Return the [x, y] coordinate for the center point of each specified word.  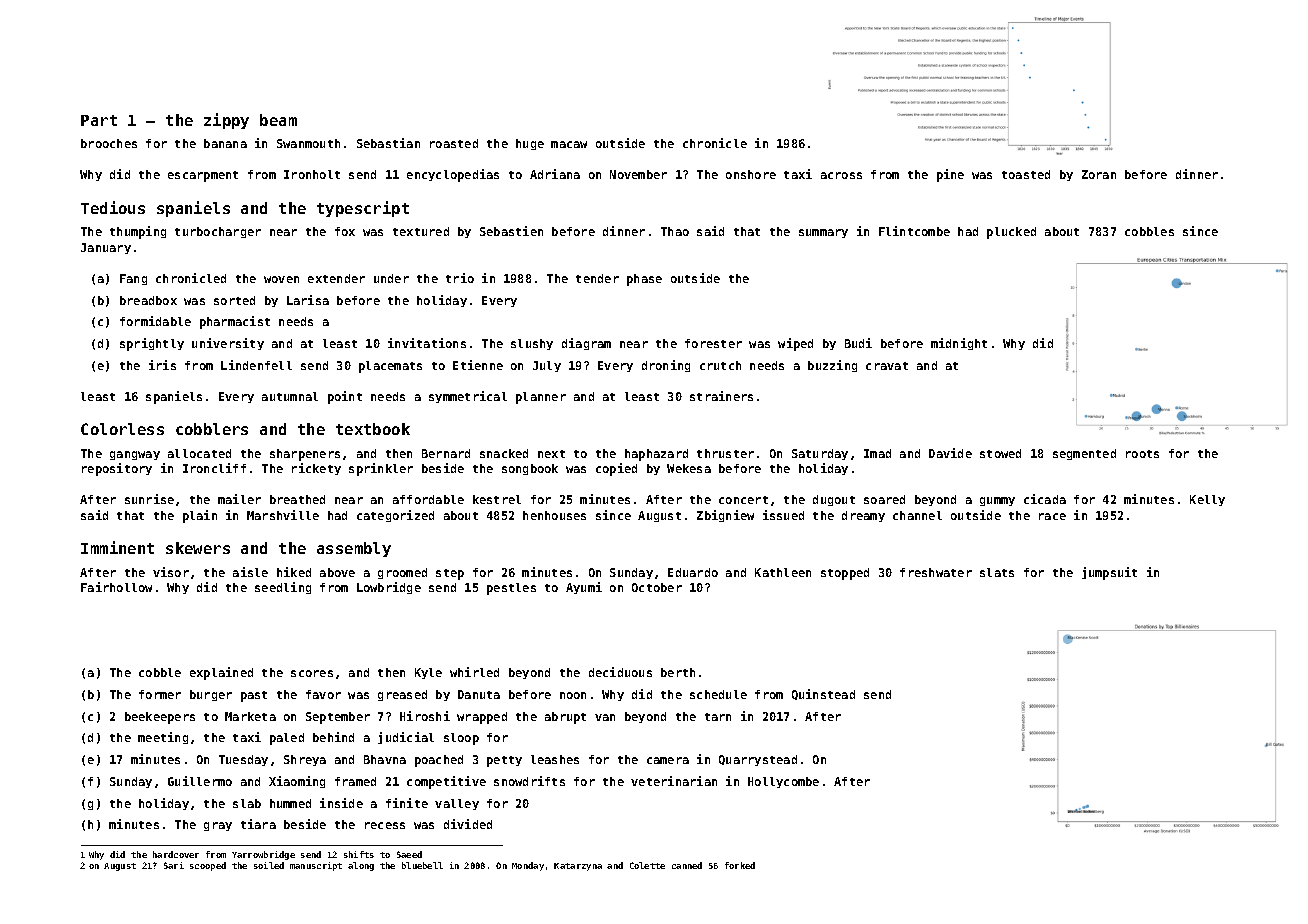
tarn [718, 717]
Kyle [428, 673]
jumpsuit [1109, 573]
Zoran [1099, 174]
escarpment [203, 176]
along [361, 866]
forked [740, 865]
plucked [1011, 233]
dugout [834, 500]
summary [823, 233]
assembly [354, 549]
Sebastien [511, 231]
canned [687, 865]
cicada [1045, 499]
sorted [234, 300]
